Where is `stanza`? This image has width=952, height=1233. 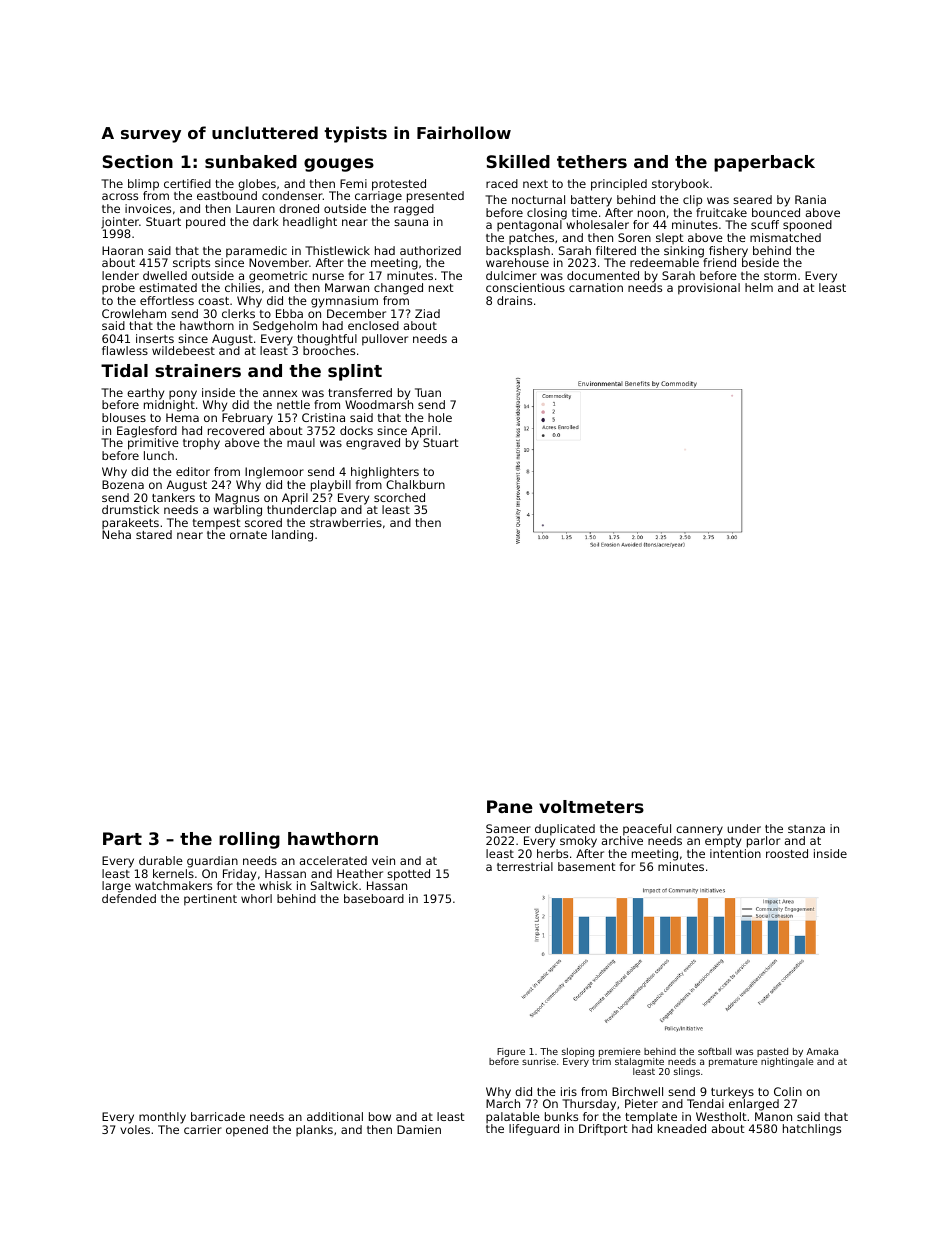 stanza is located at coordinates (806, 829).
